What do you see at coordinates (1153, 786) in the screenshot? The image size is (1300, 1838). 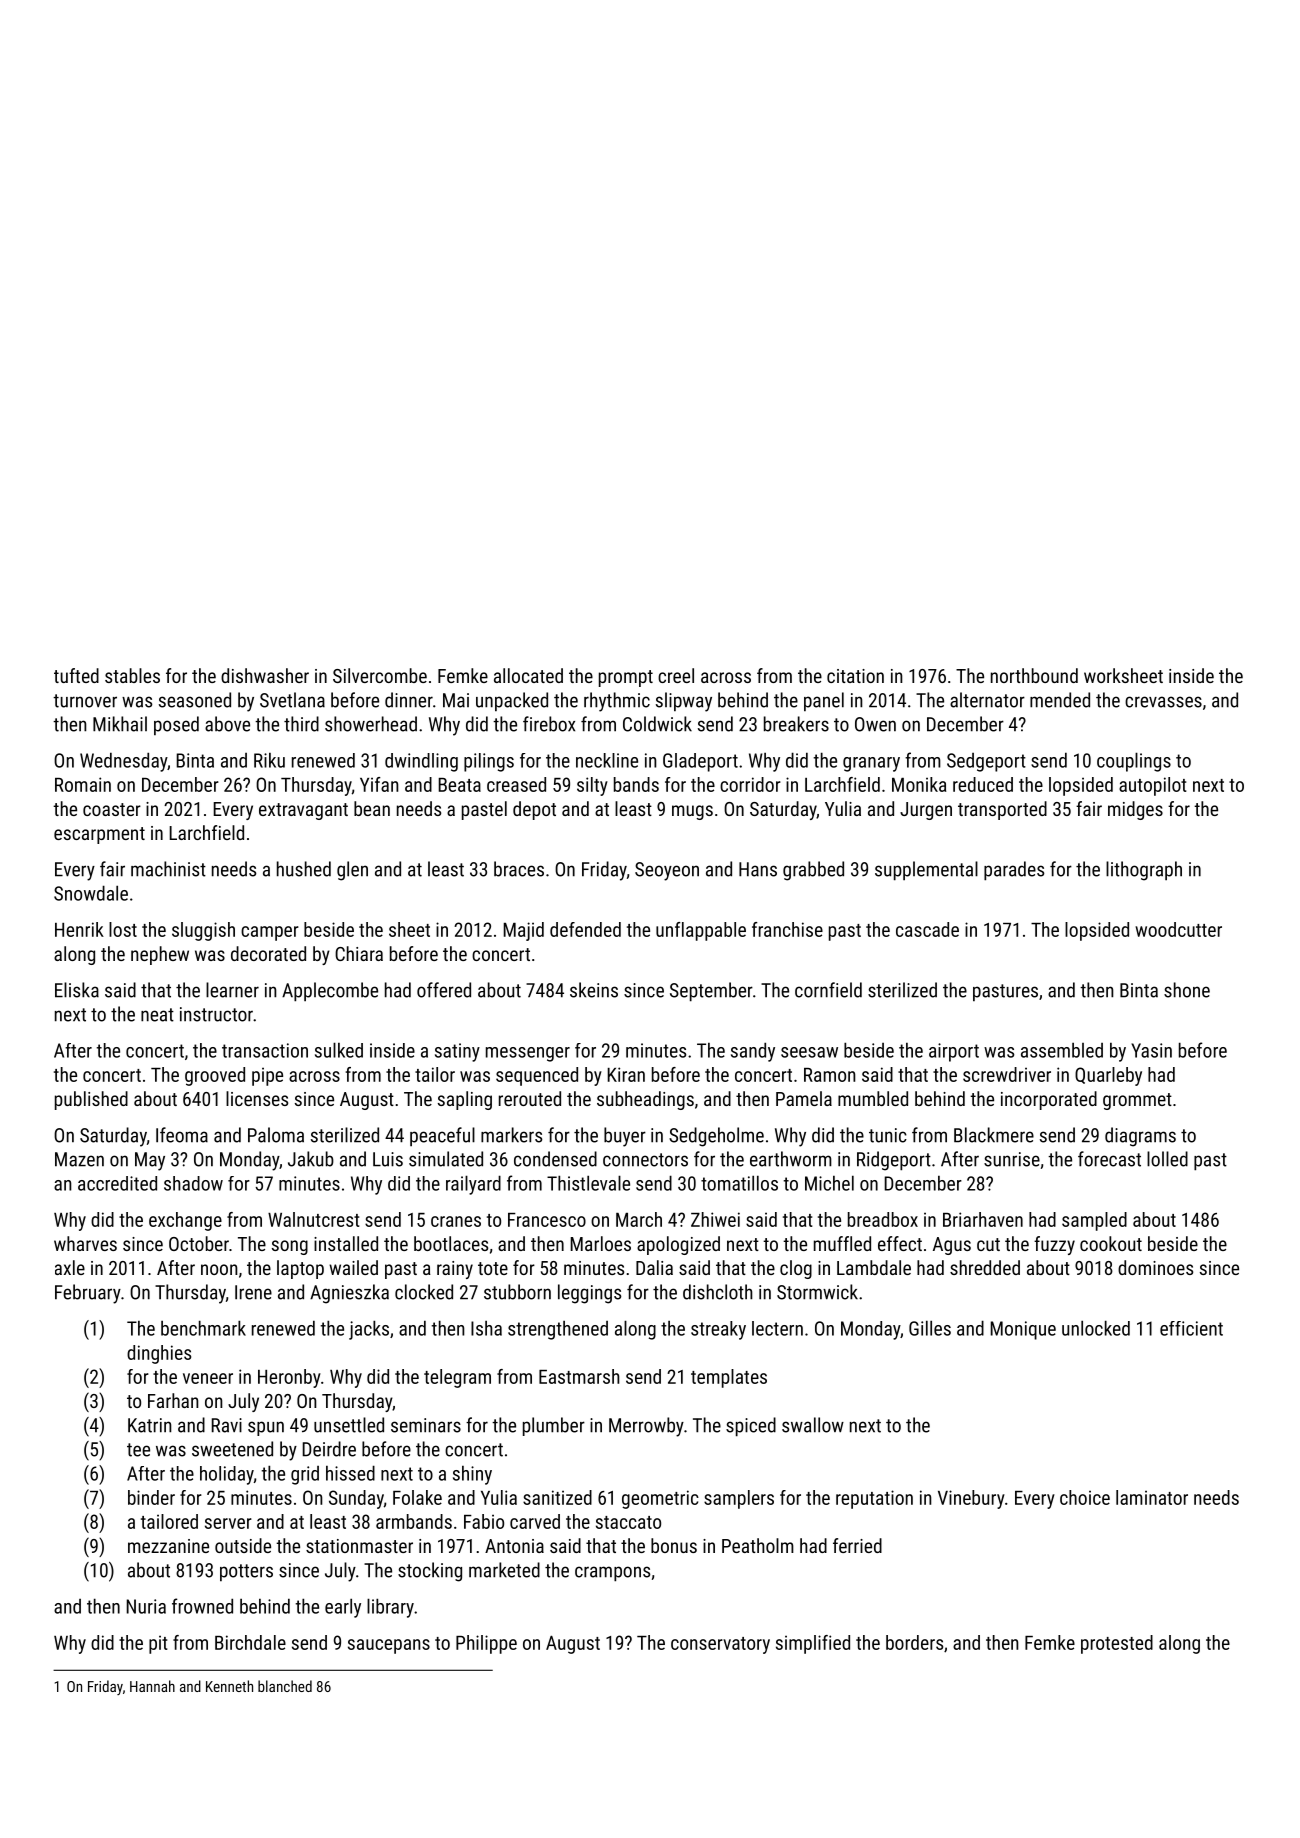 I see `autopilot` at bounding box center [1153, 786].
